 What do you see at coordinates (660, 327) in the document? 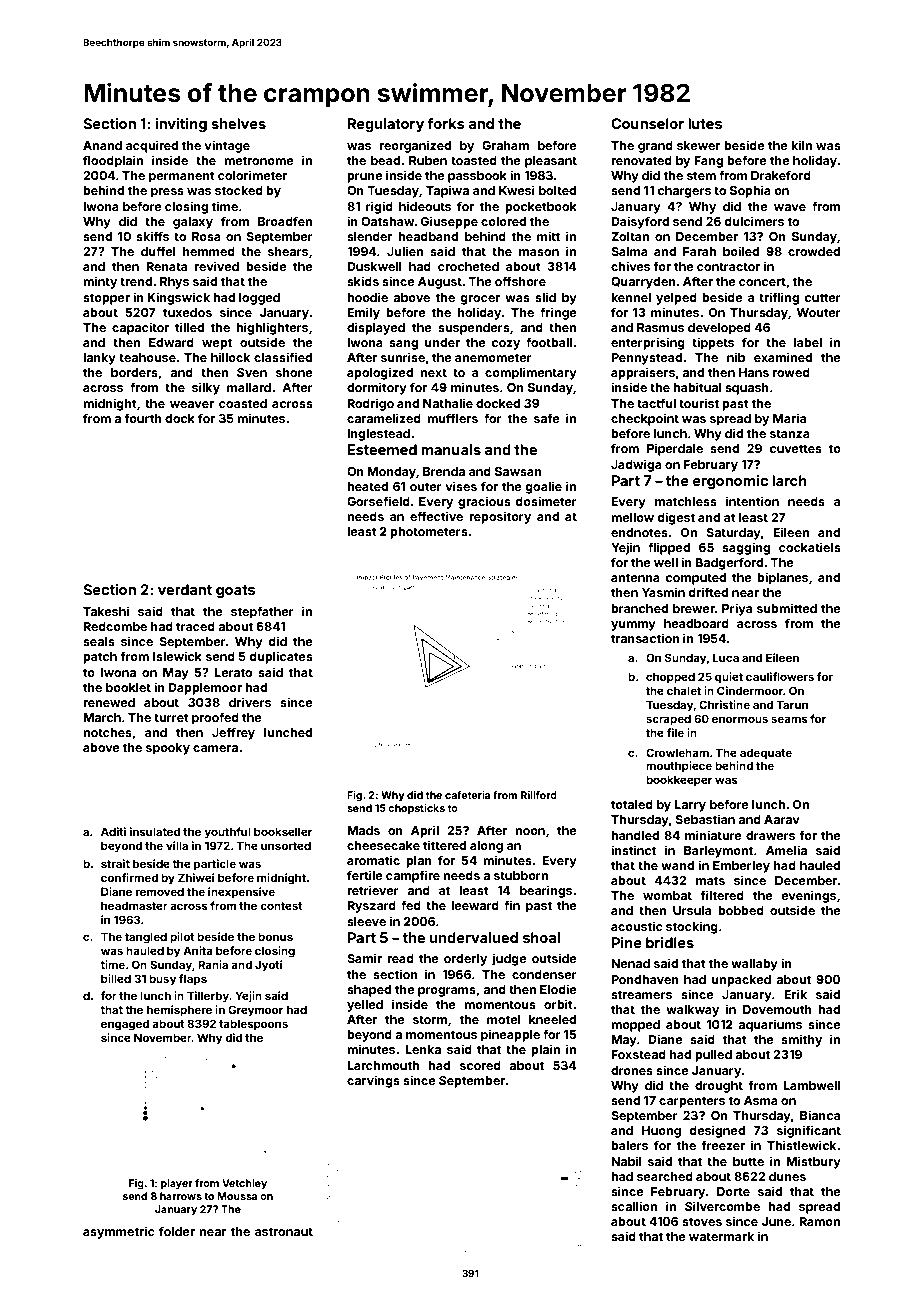
I see `Rasmus` at bounding box center [660, 327].
